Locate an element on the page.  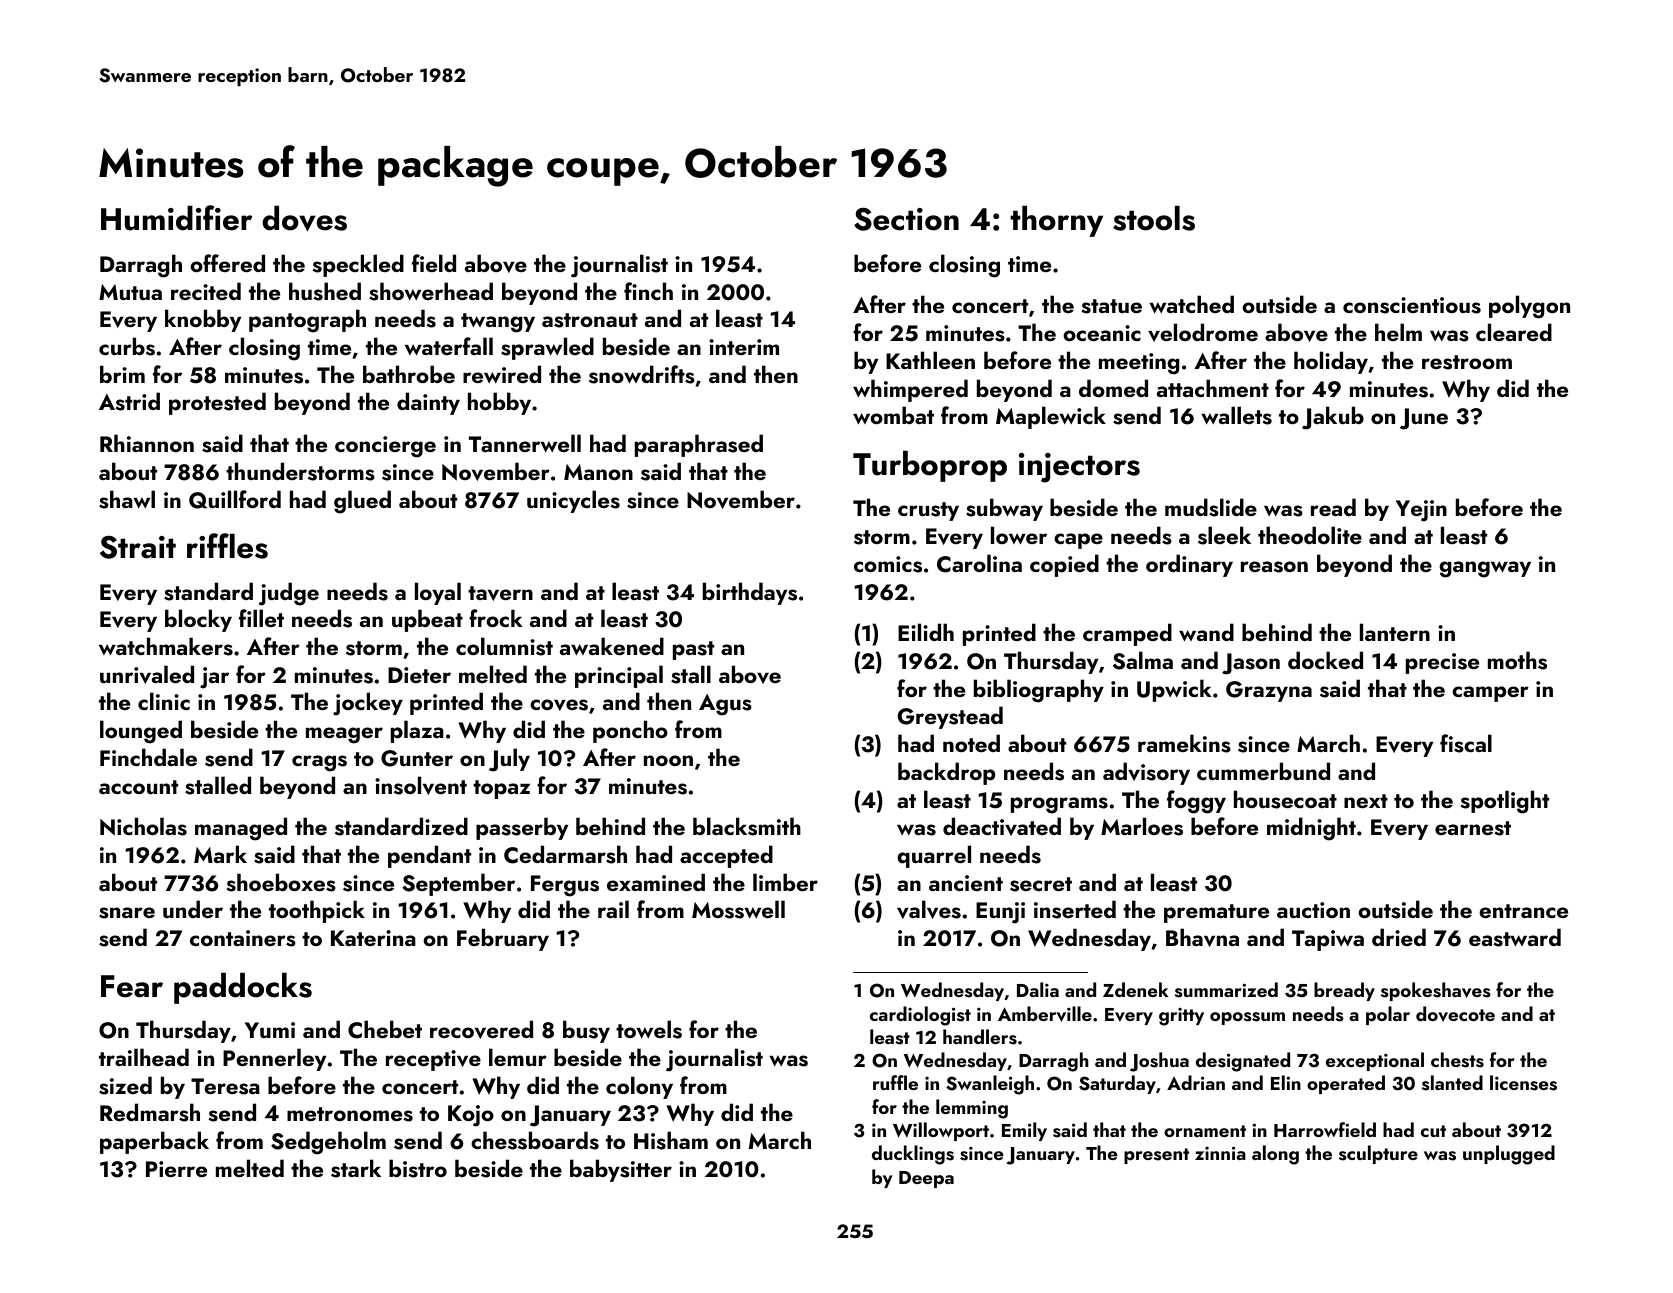
Swanleigh is located at coordinates (990, 1085).
